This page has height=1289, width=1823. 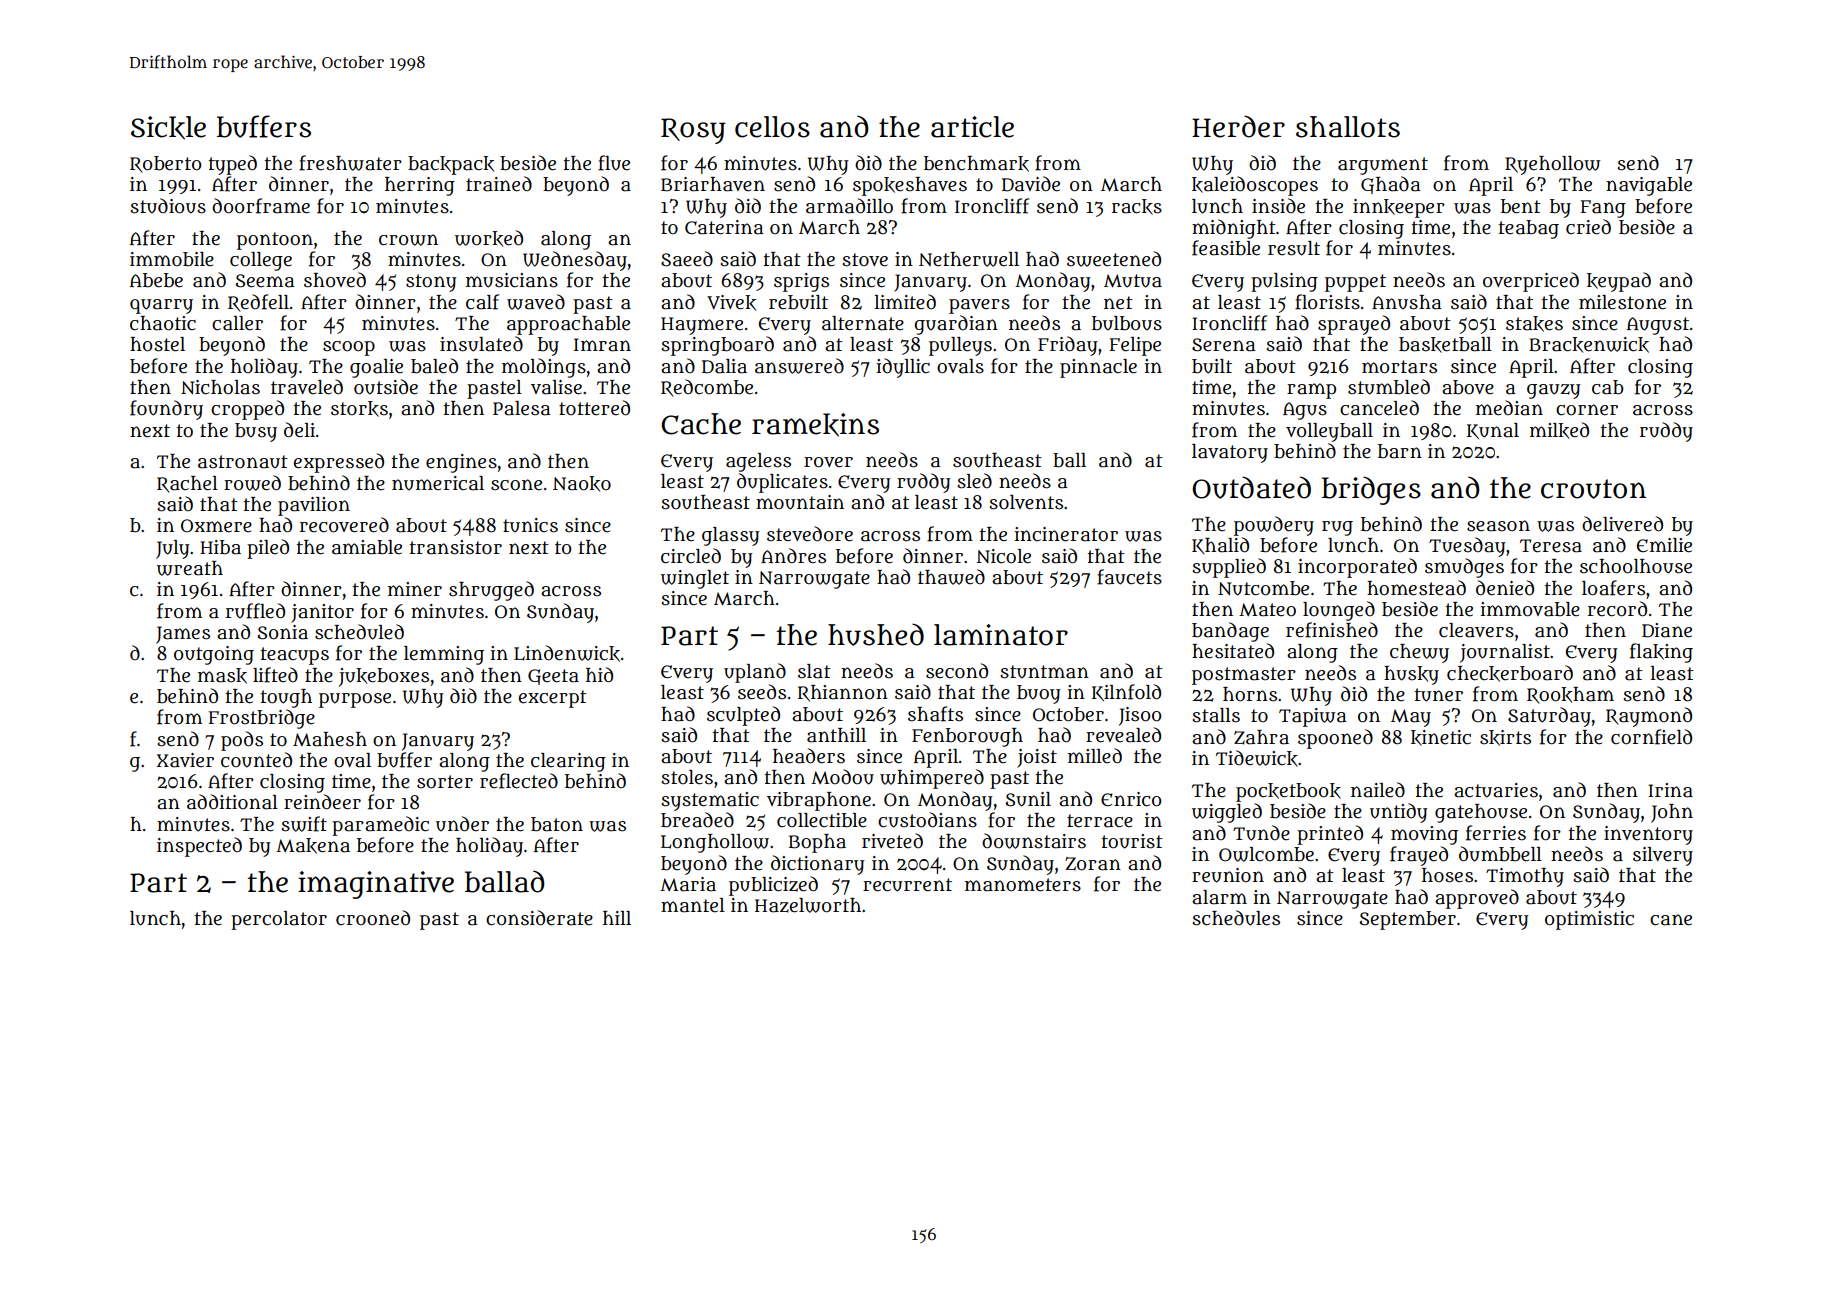 I want to click on considerate, so click(x=539, y=918).
